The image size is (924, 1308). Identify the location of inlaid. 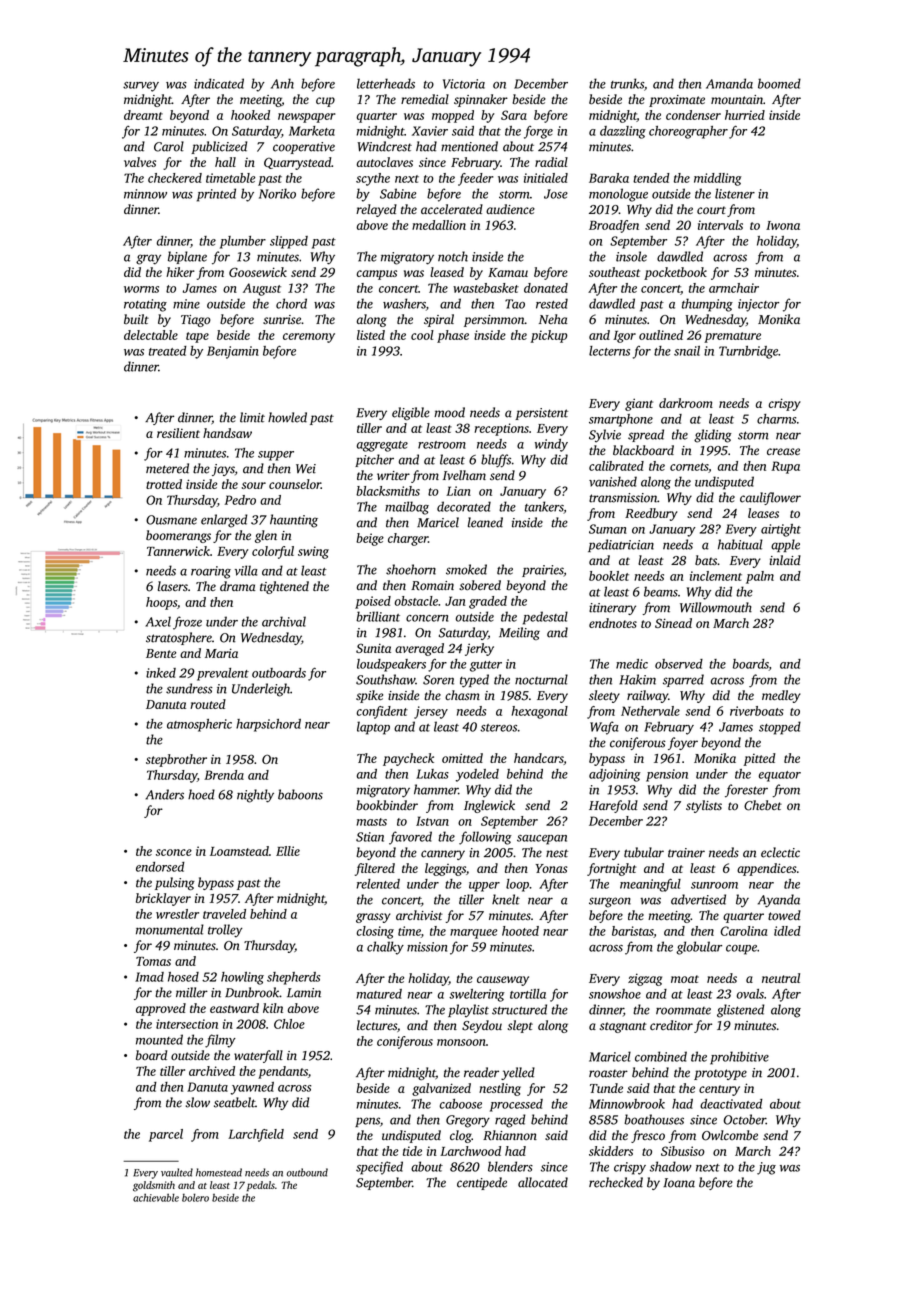
(785, 560).
